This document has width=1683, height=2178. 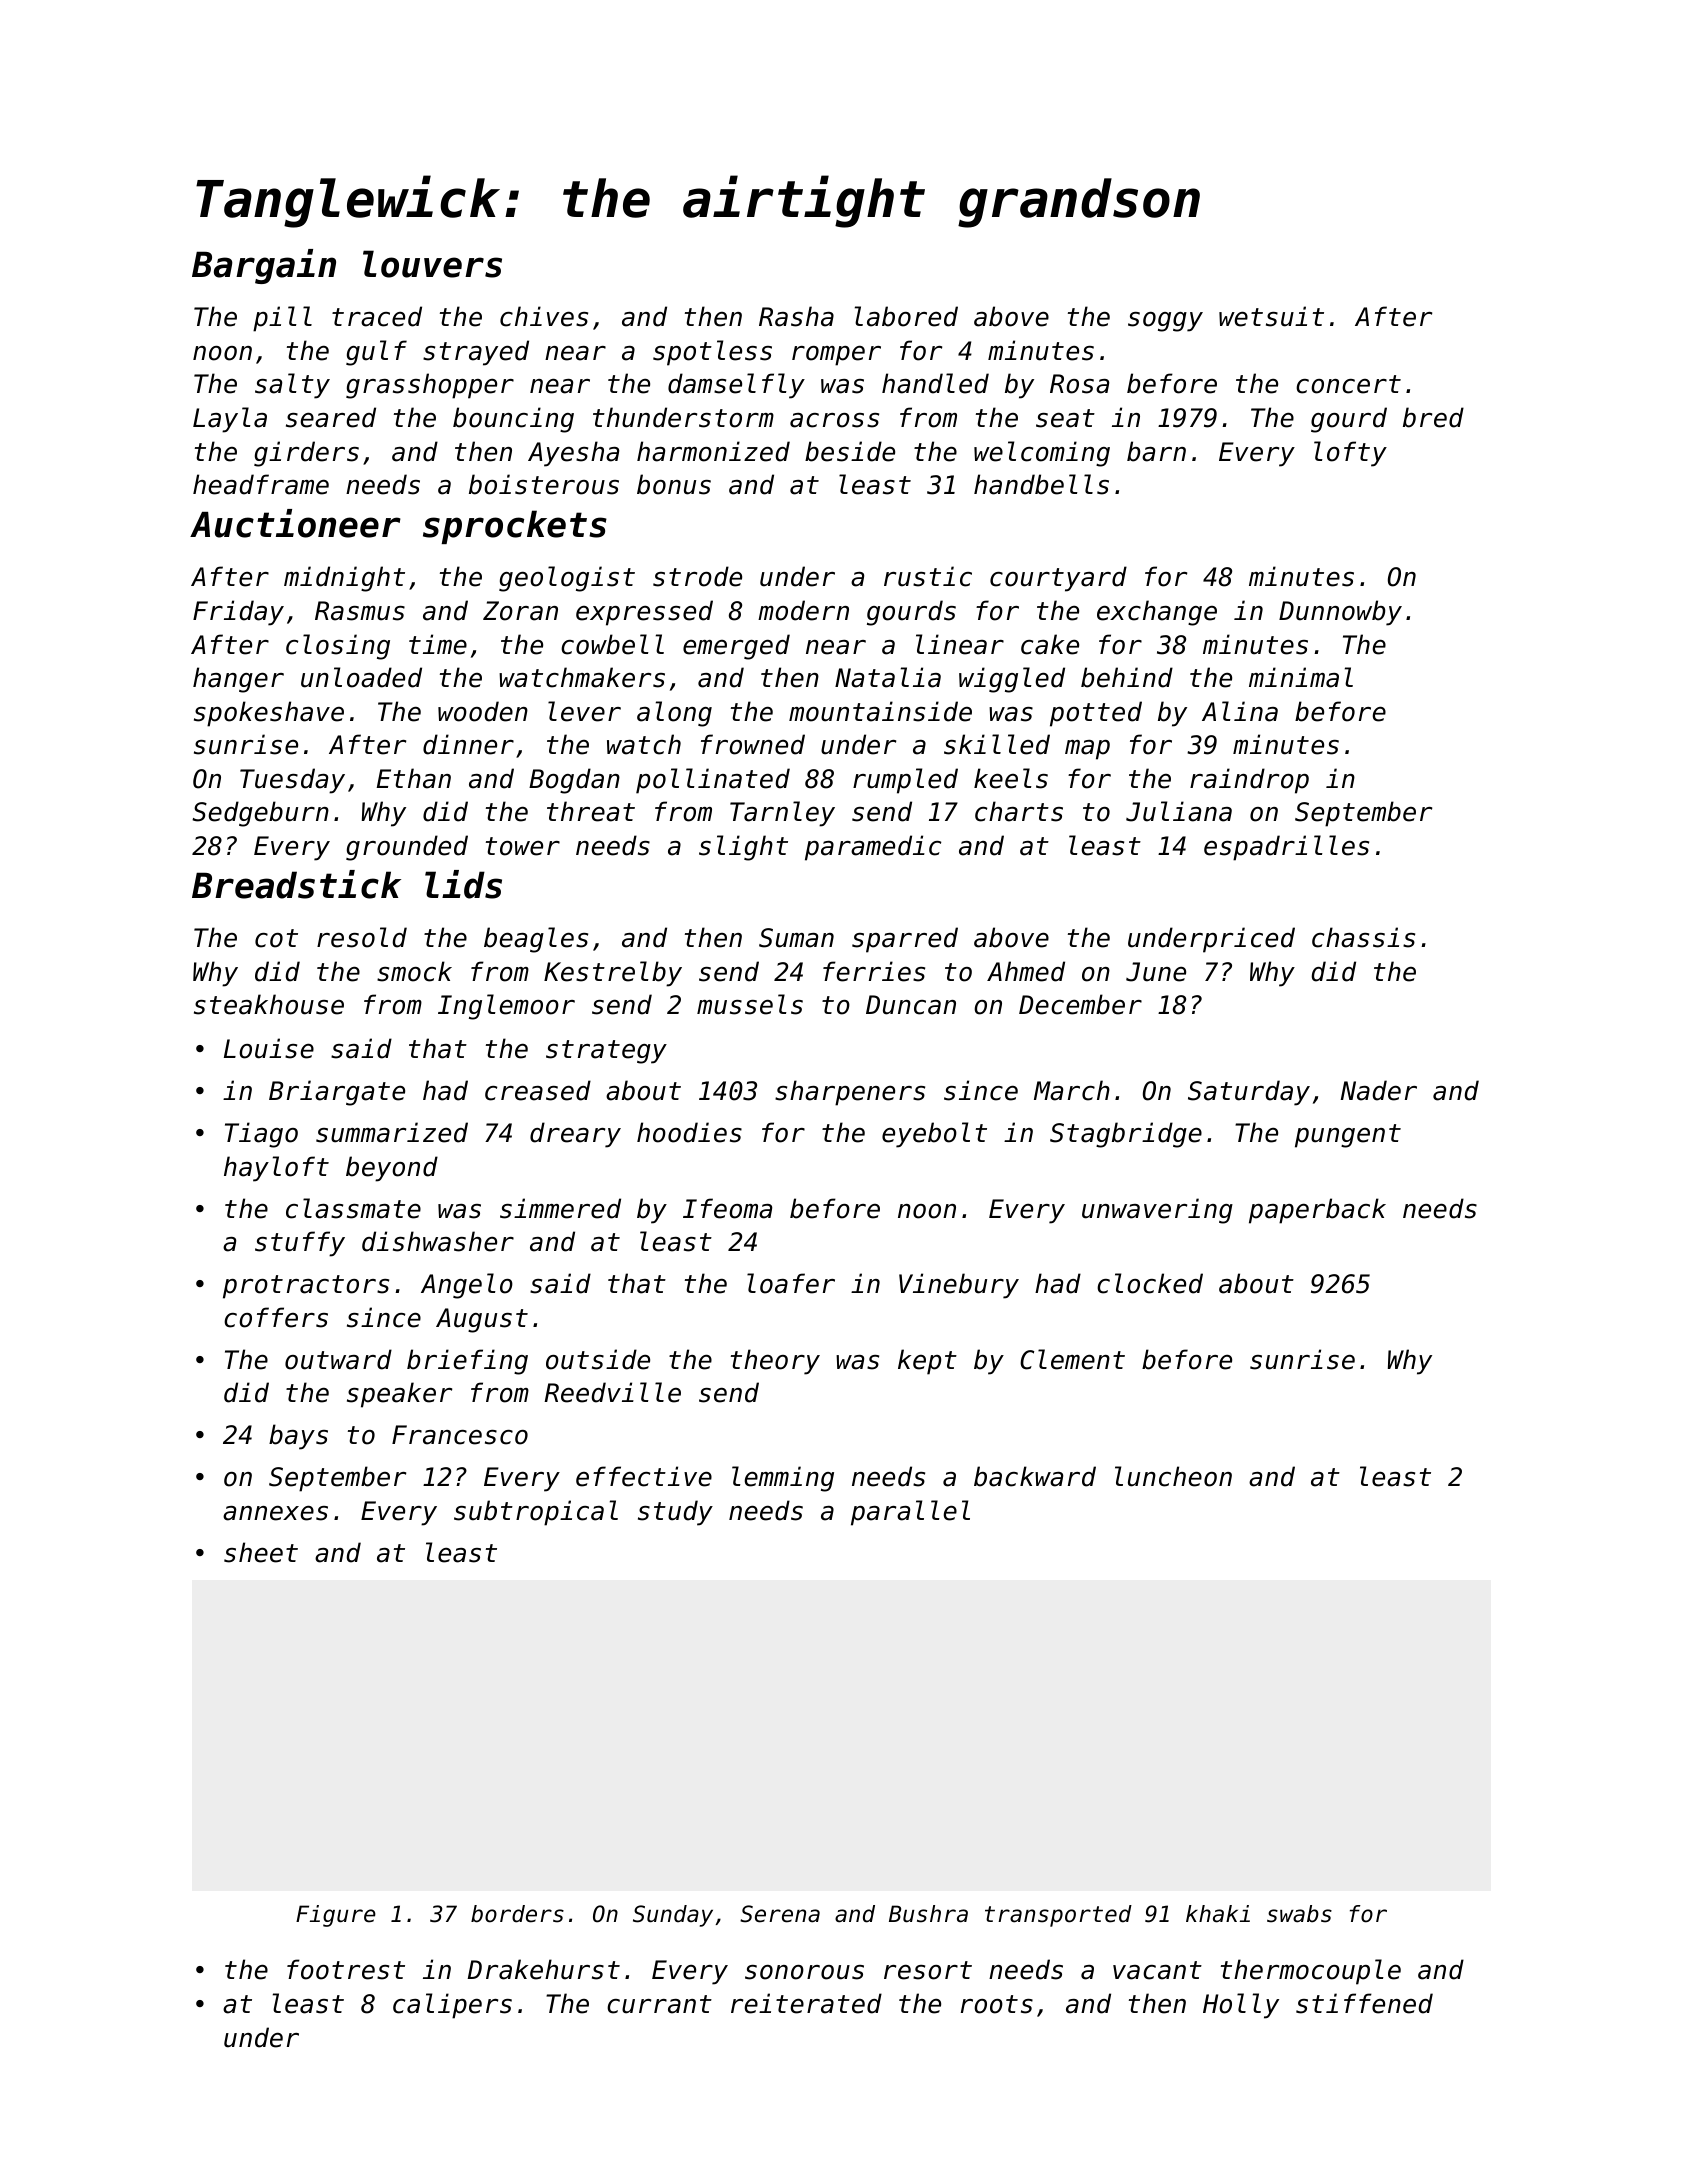 What do you see at coordinates (1241, 2006) in the document?
I see `Holly` at bounding box center [1241, 2006].
